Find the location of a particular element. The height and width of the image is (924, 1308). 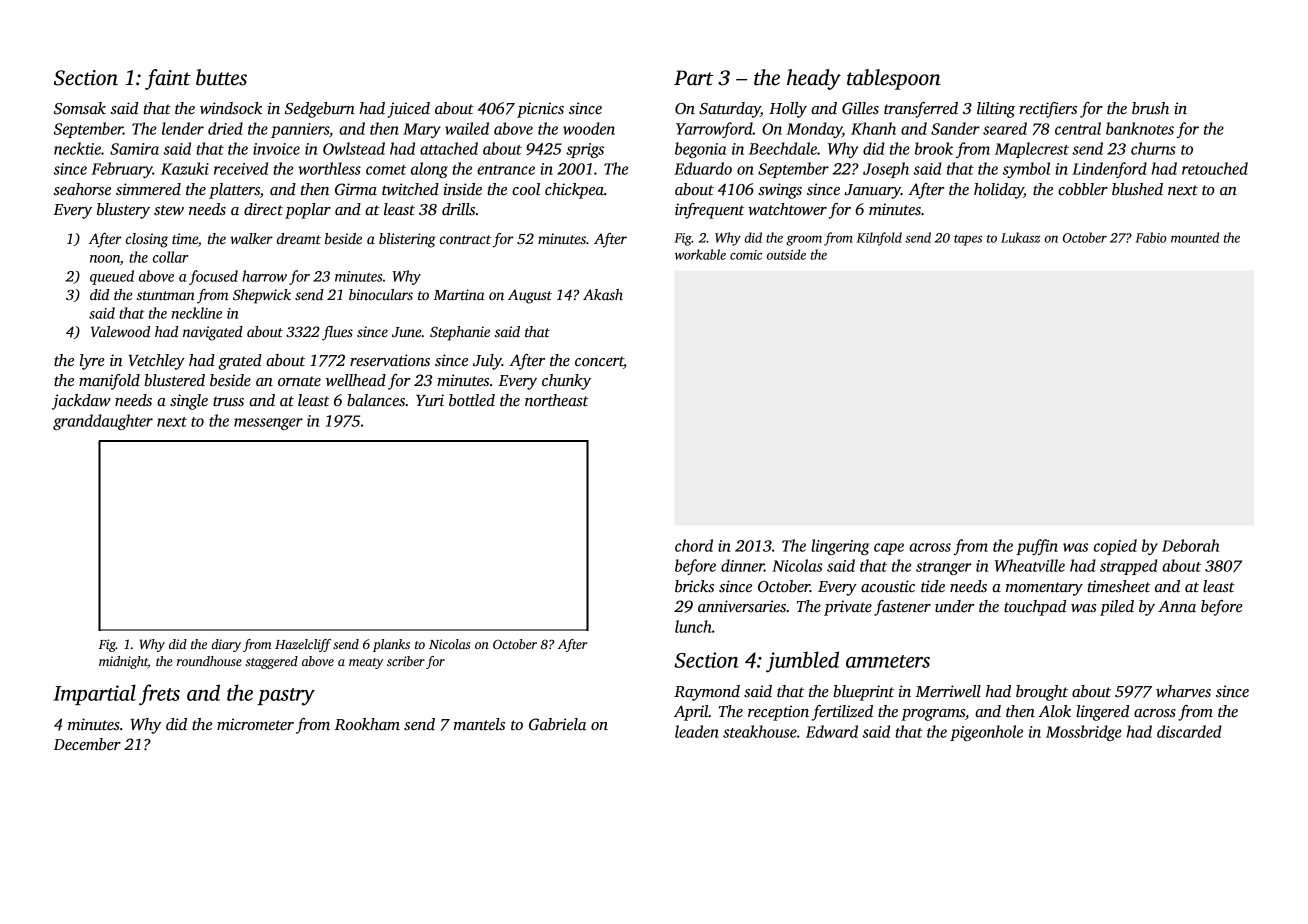

concert is located at coordinates (599, 361).
